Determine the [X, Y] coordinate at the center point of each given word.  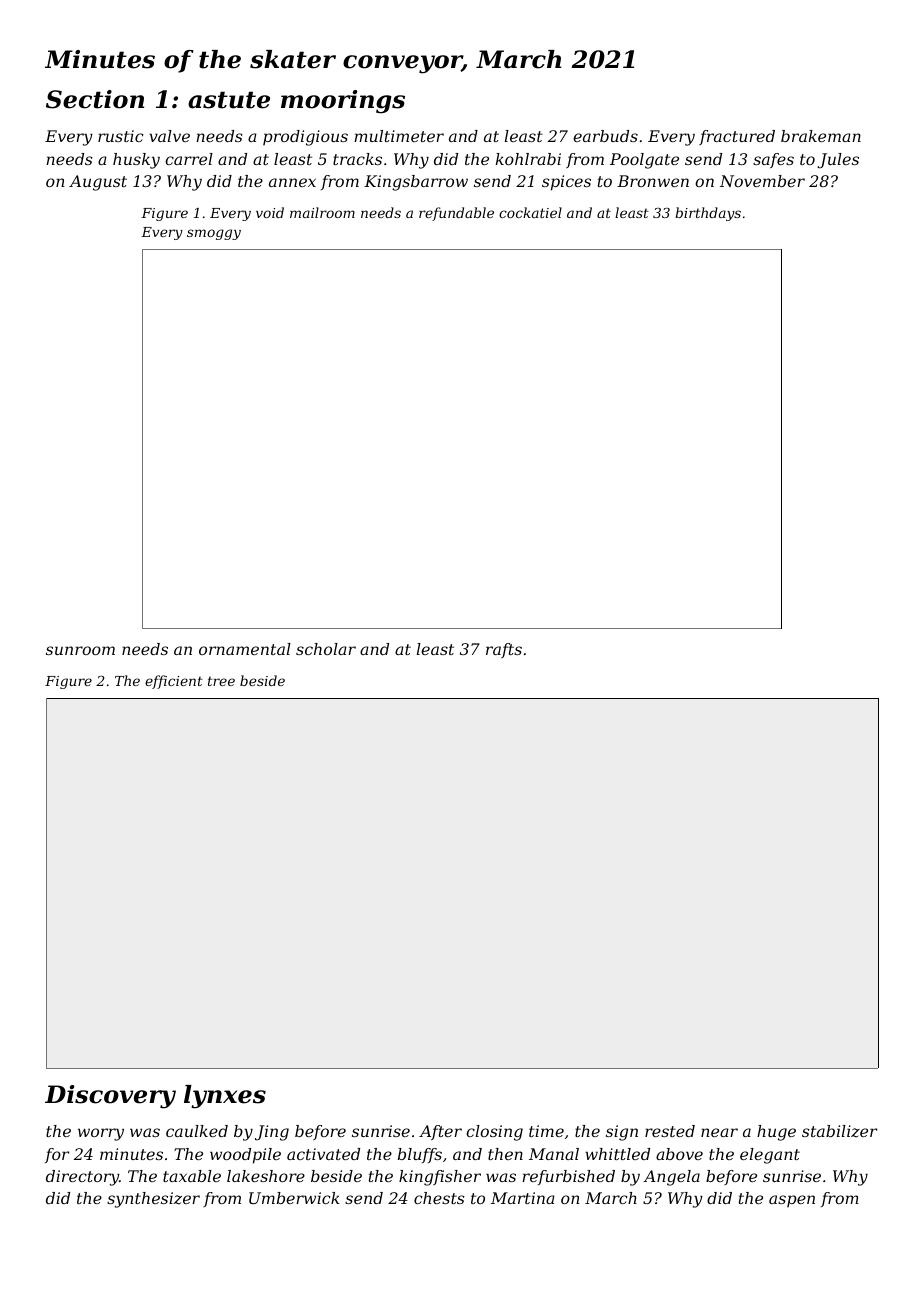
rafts [504, 650]
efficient [174, 682]
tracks [357, 159]
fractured [737, 137]
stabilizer [839, 1131]
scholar [326, 649]
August [98, 183]
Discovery [110, 1097]
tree [221, 681]
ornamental [245, 649]
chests [439, 1198]
